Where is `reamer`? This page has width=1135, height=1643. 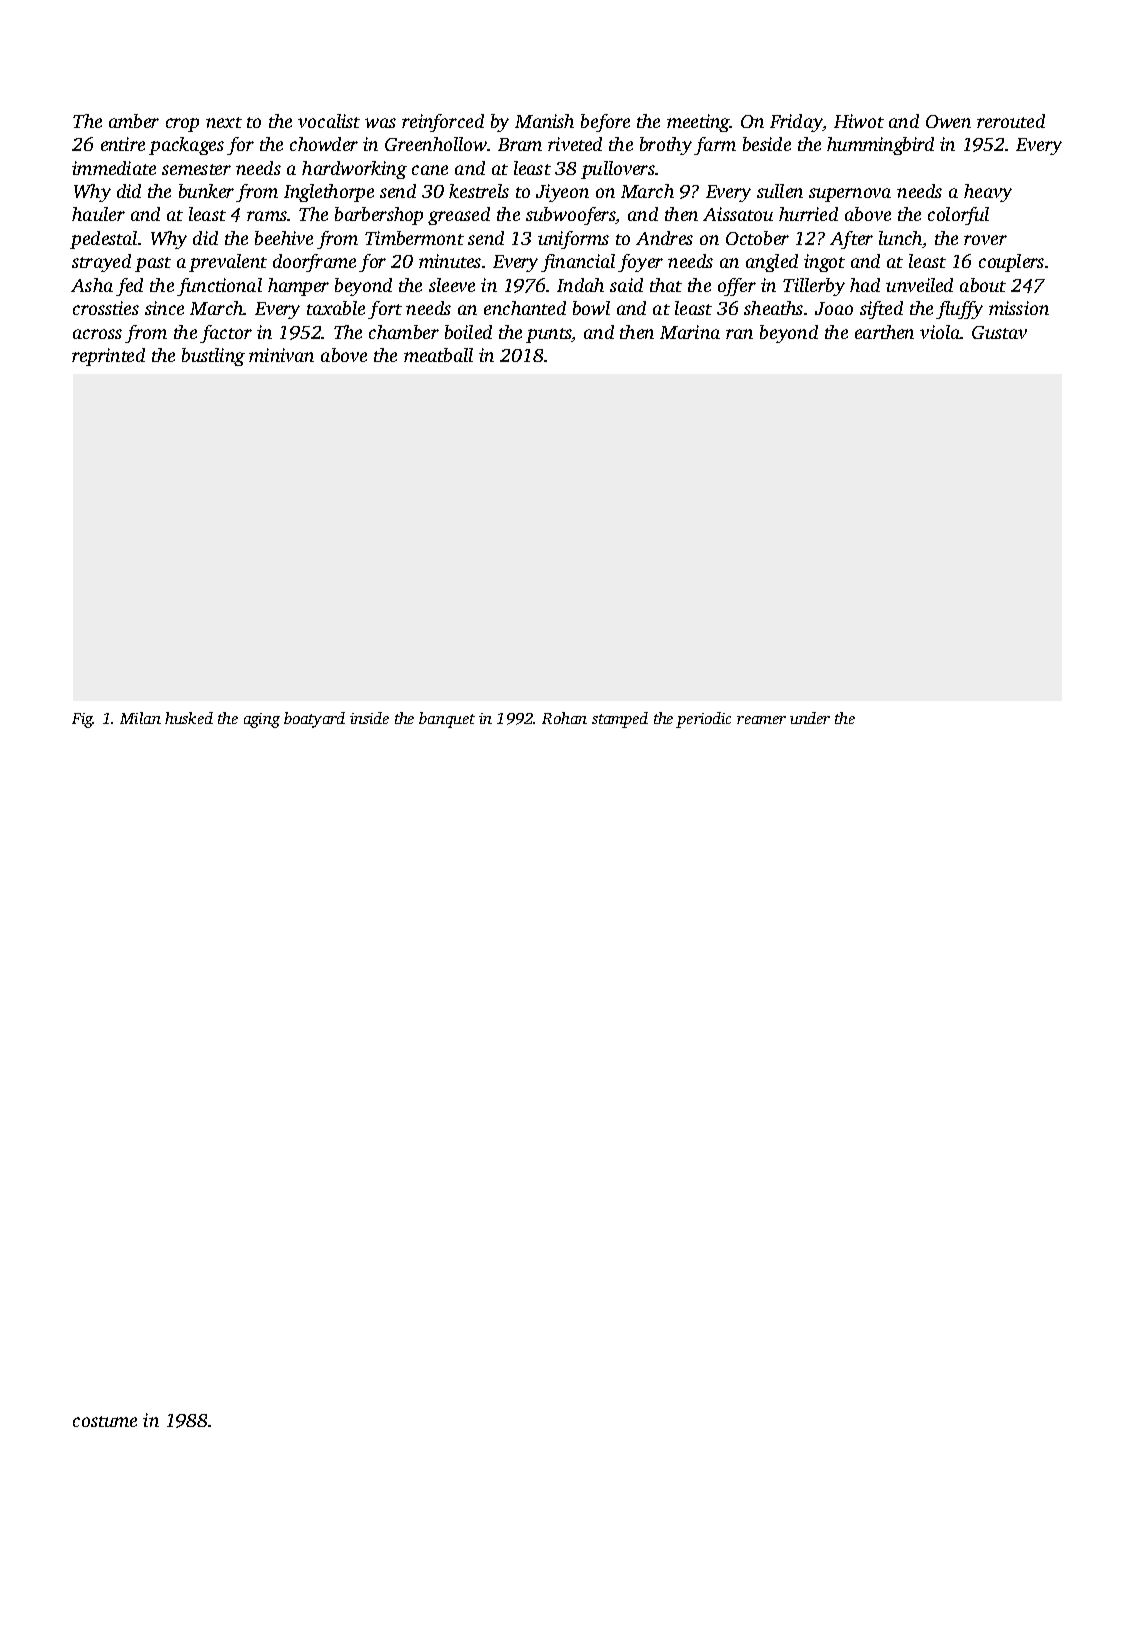
reamer is located at coordinates (761, 720).
